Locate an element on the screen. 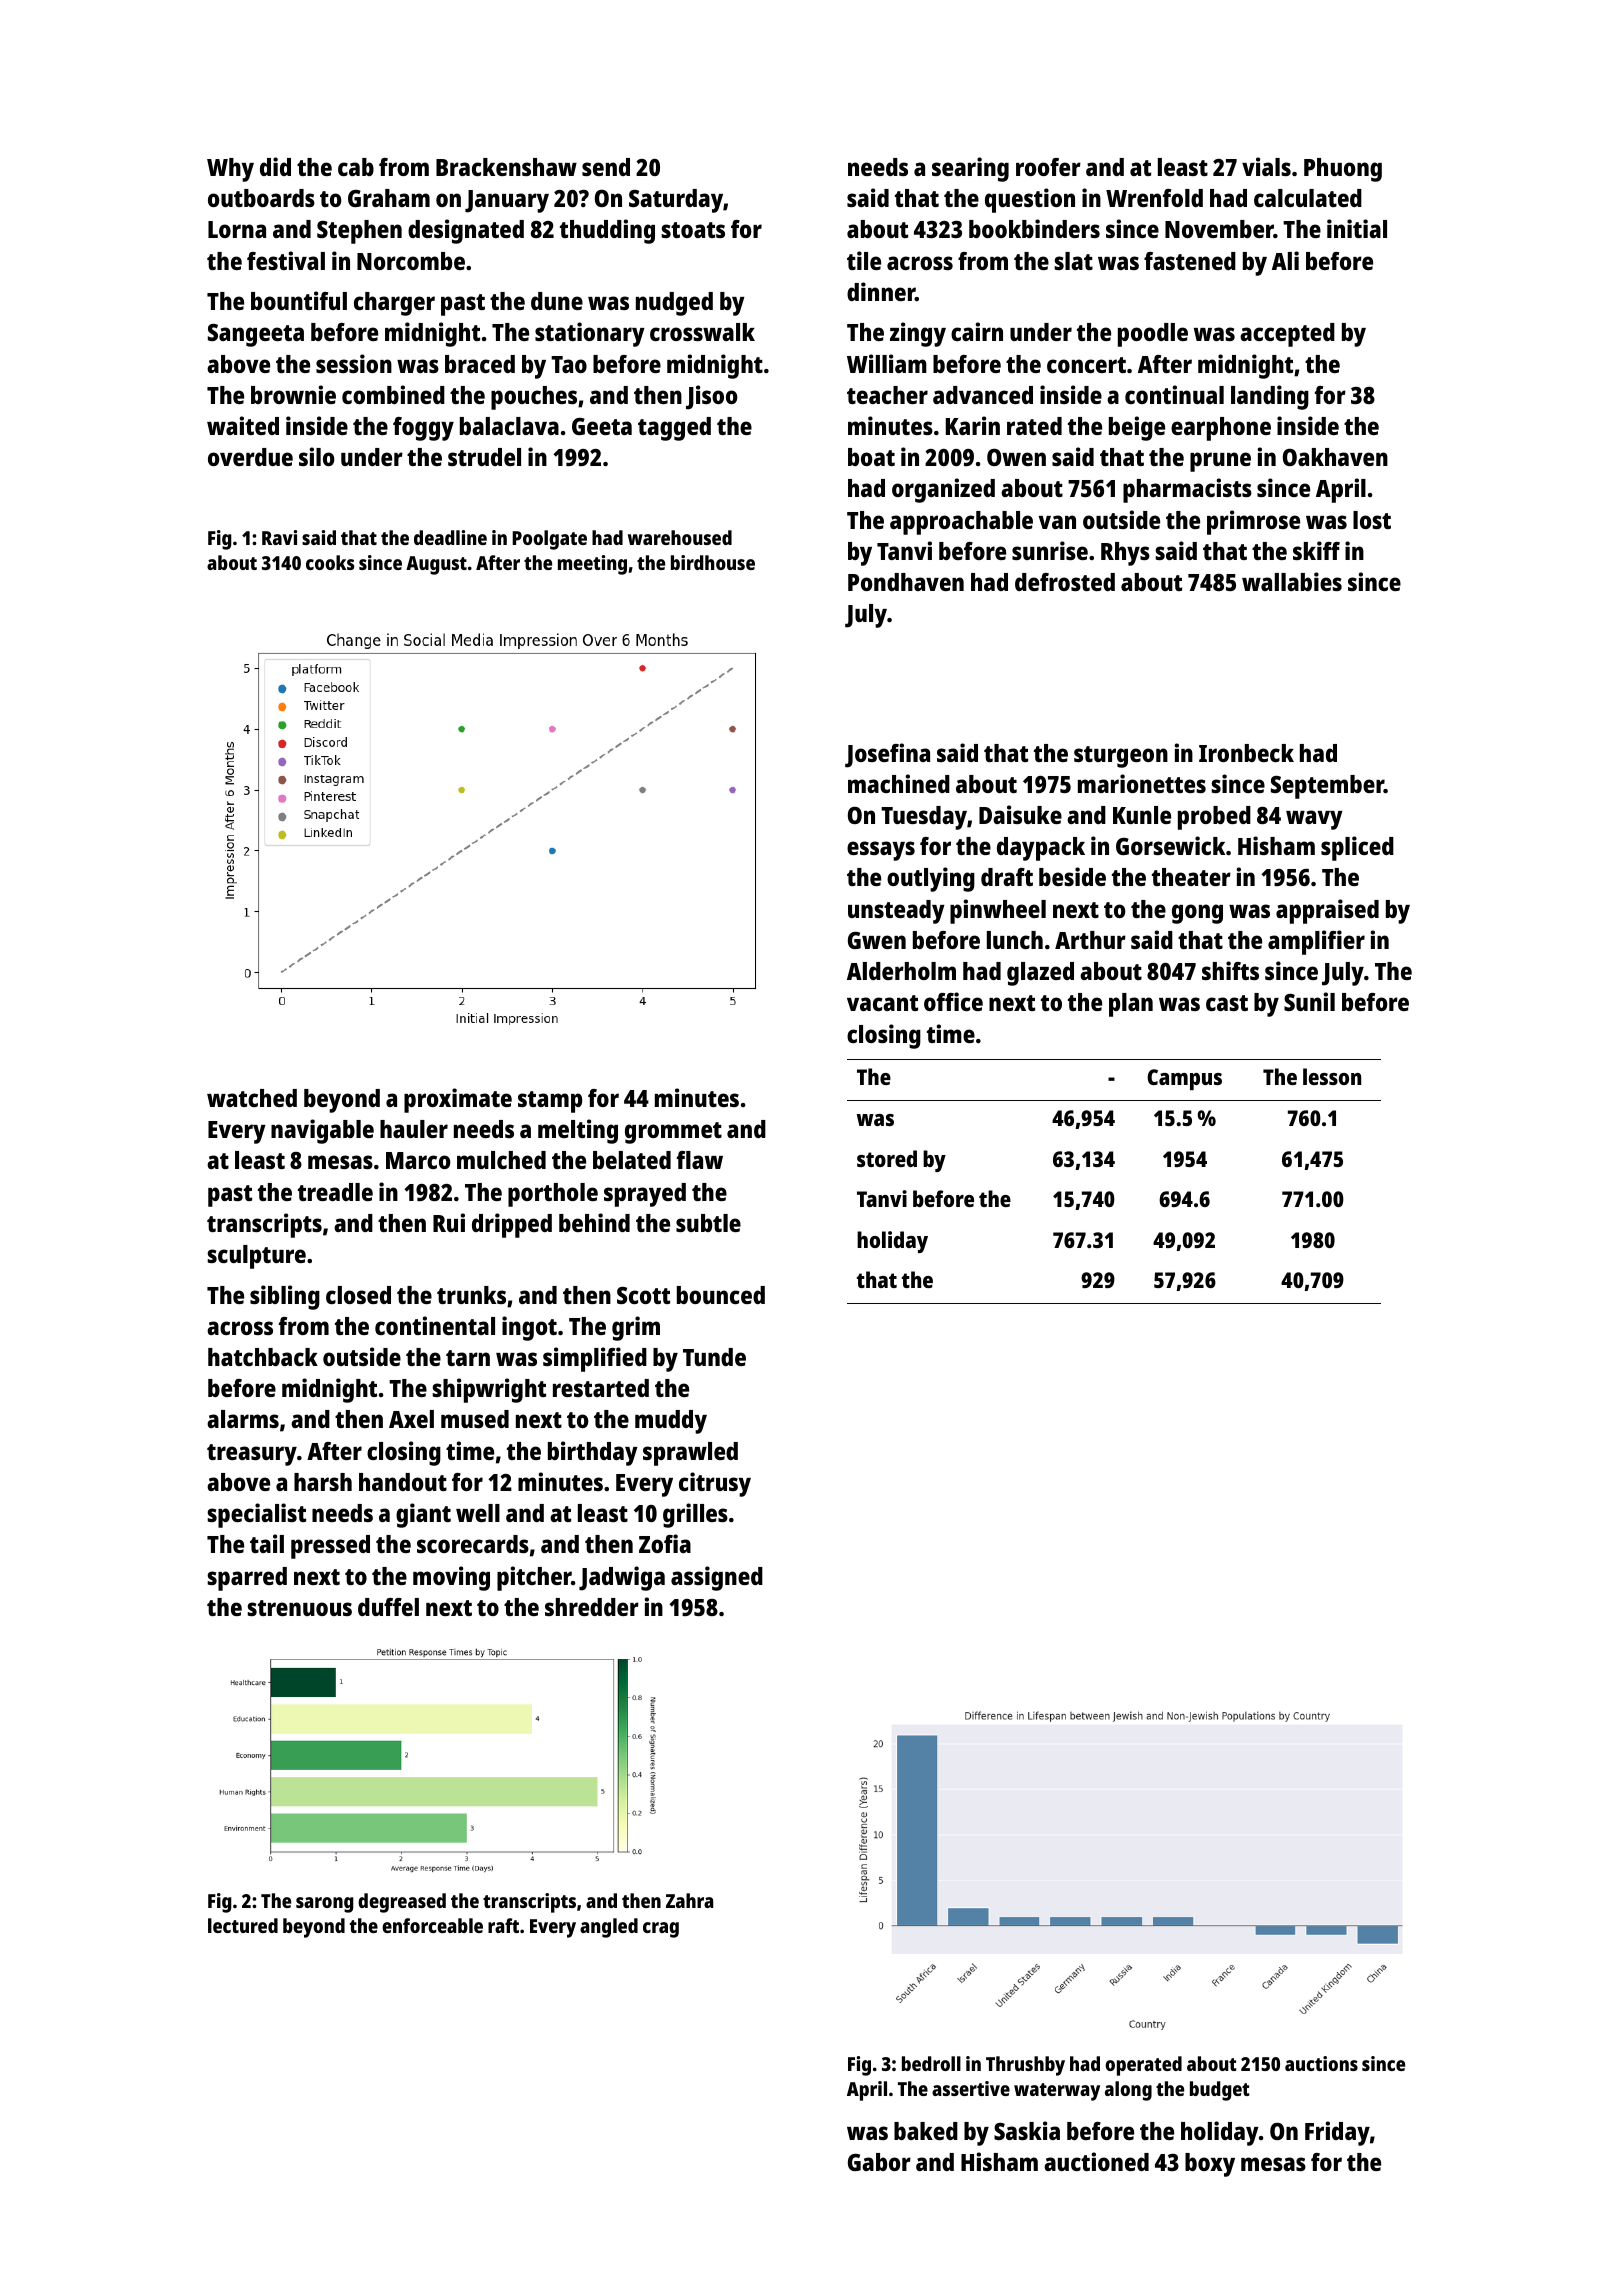 Image resolution: width=1620 pixels, height=2292 pixels. angled is located at coordinates (609, 1928).
